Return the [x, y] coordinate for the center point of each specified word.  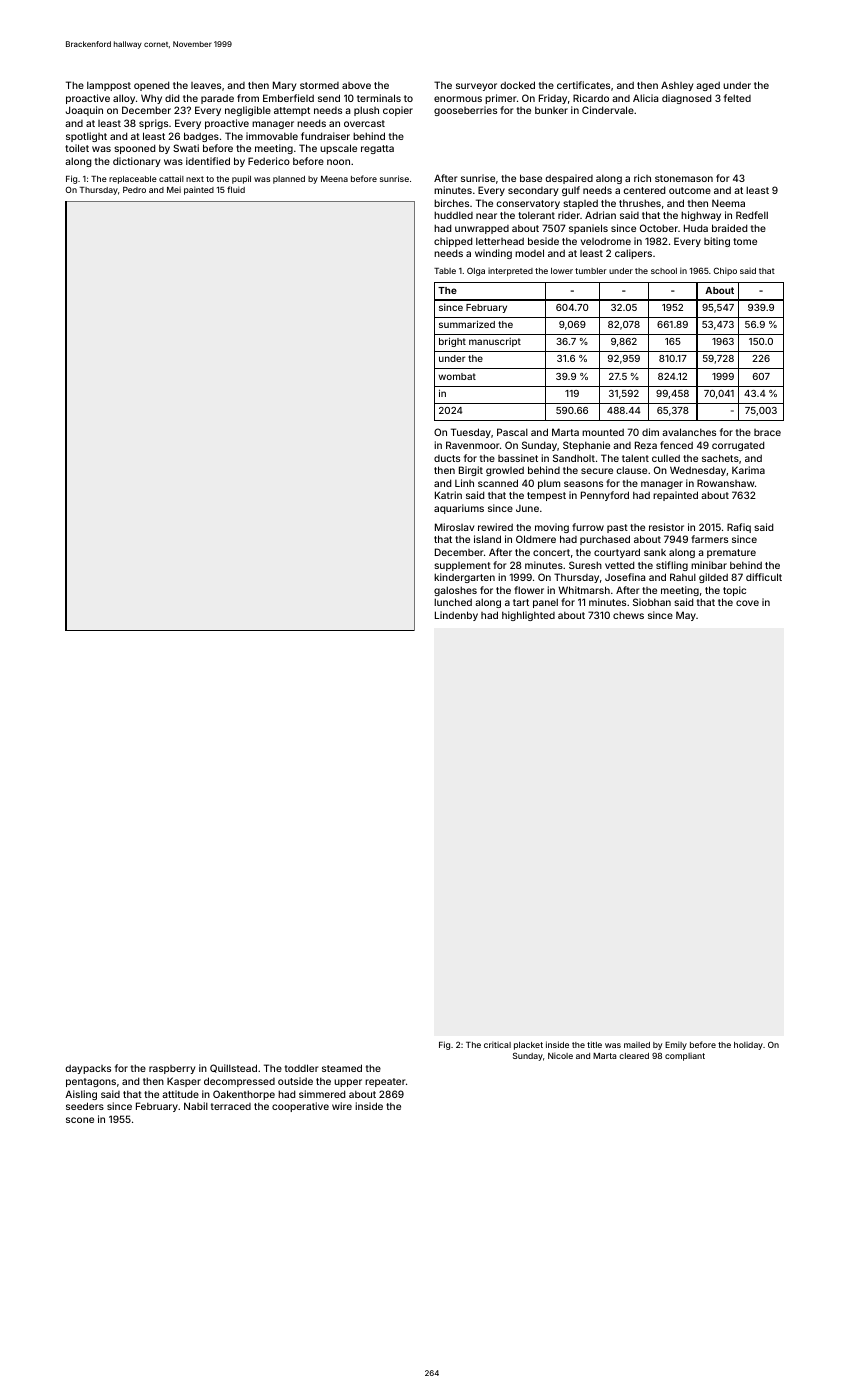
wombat [457, 376]
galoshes [455, 591]
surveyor [476, 87]
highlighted [528, 616]
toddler [301, 1068]
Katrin [448, 495]
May [686, 616]
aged [708, 86]
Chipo [725, 271]
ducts [447, 458]
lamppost [109, 86]
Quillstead [233, 1068]
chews [628, 615]
